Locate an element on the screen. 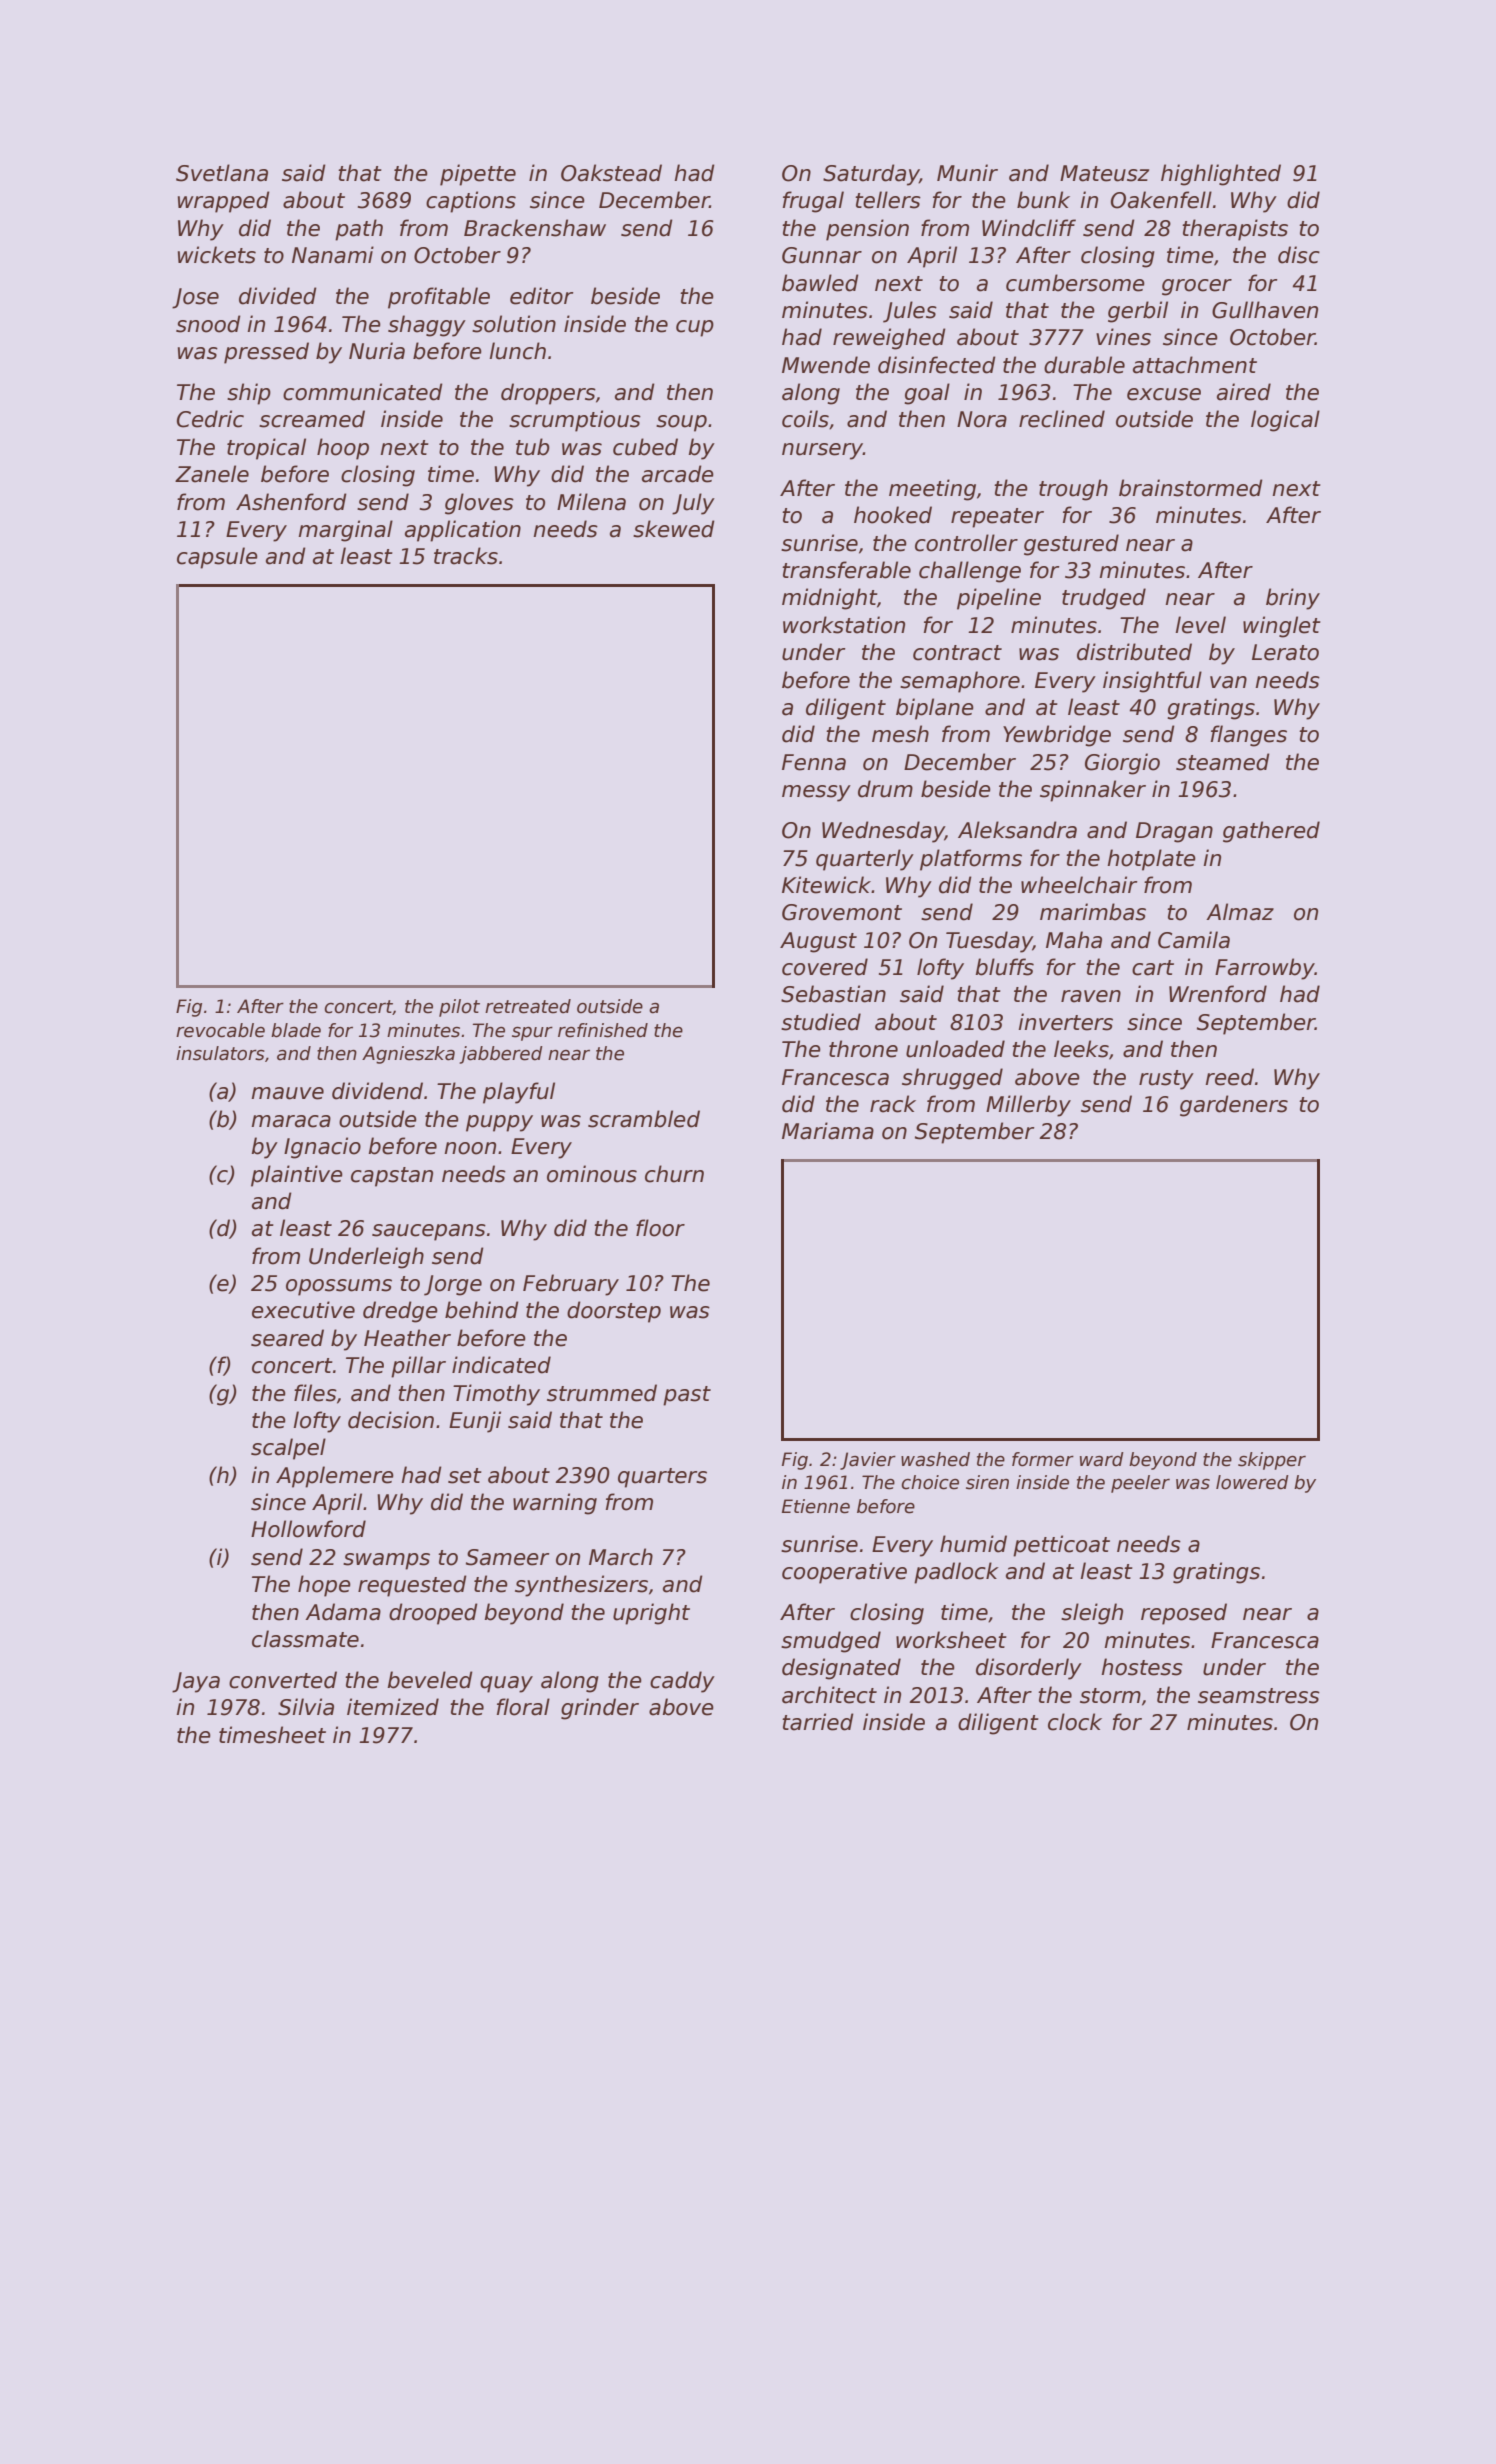  Heather is located at coordinates (407, 1338).
